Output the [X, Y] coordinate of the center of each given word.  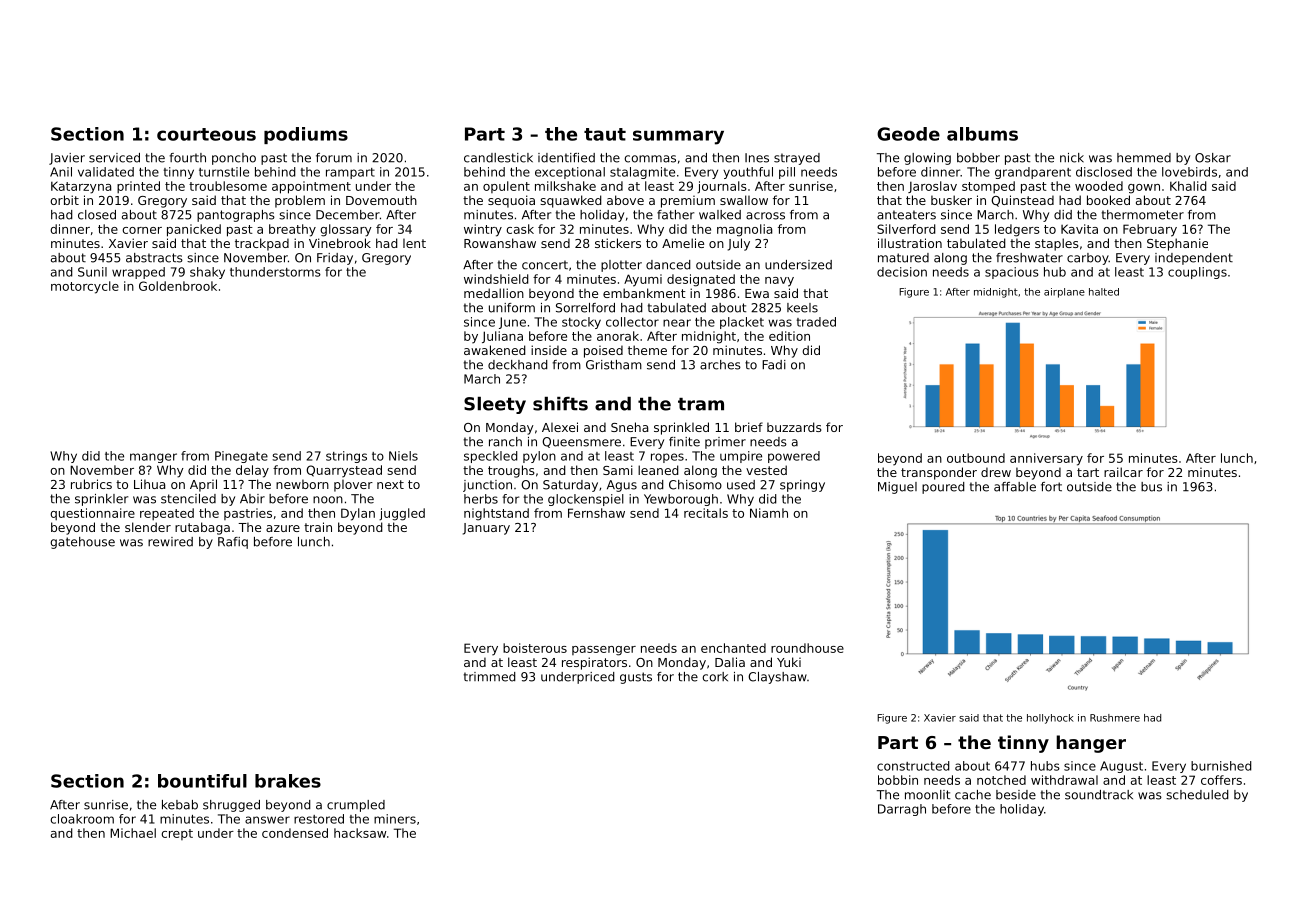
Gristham [614, 365]
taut [605, 134]
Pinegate [241, 457]
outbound [976, 458]
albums [982, 134]
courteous [206, 134]
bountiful [202, 781]
